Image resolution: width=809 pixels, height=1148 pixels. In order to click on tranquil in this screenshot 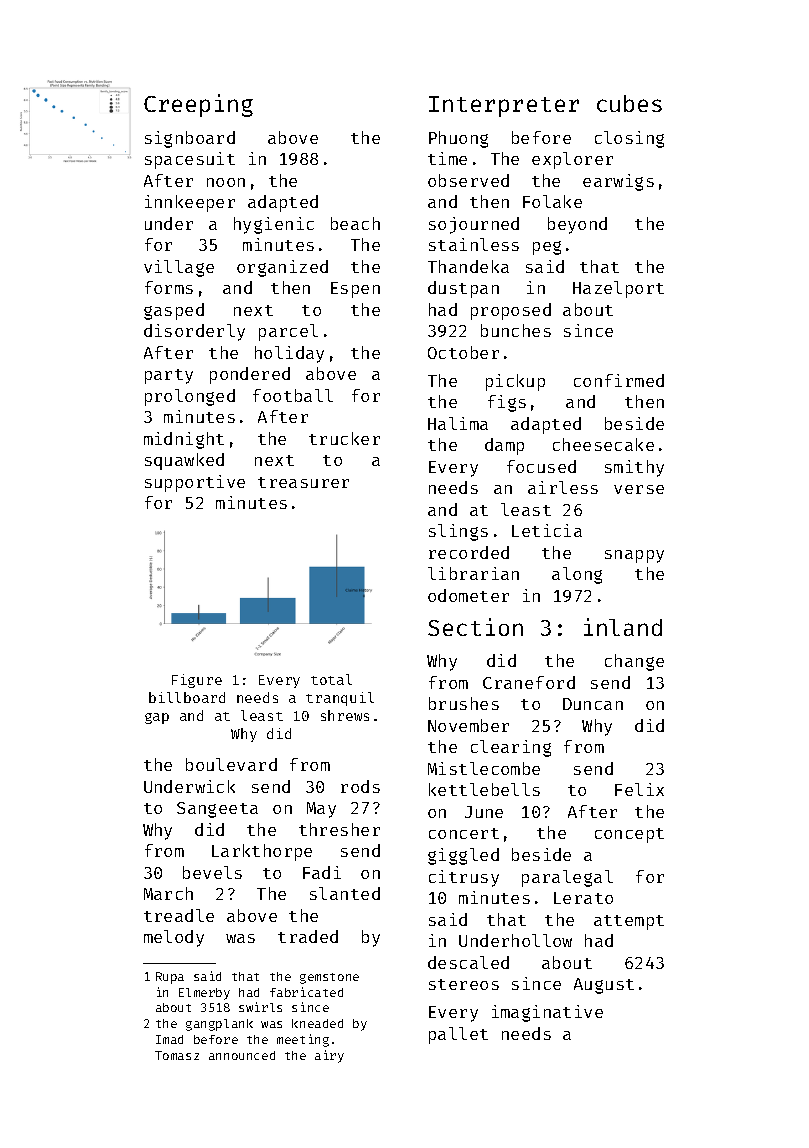, I will do `click(340, 699)`.
